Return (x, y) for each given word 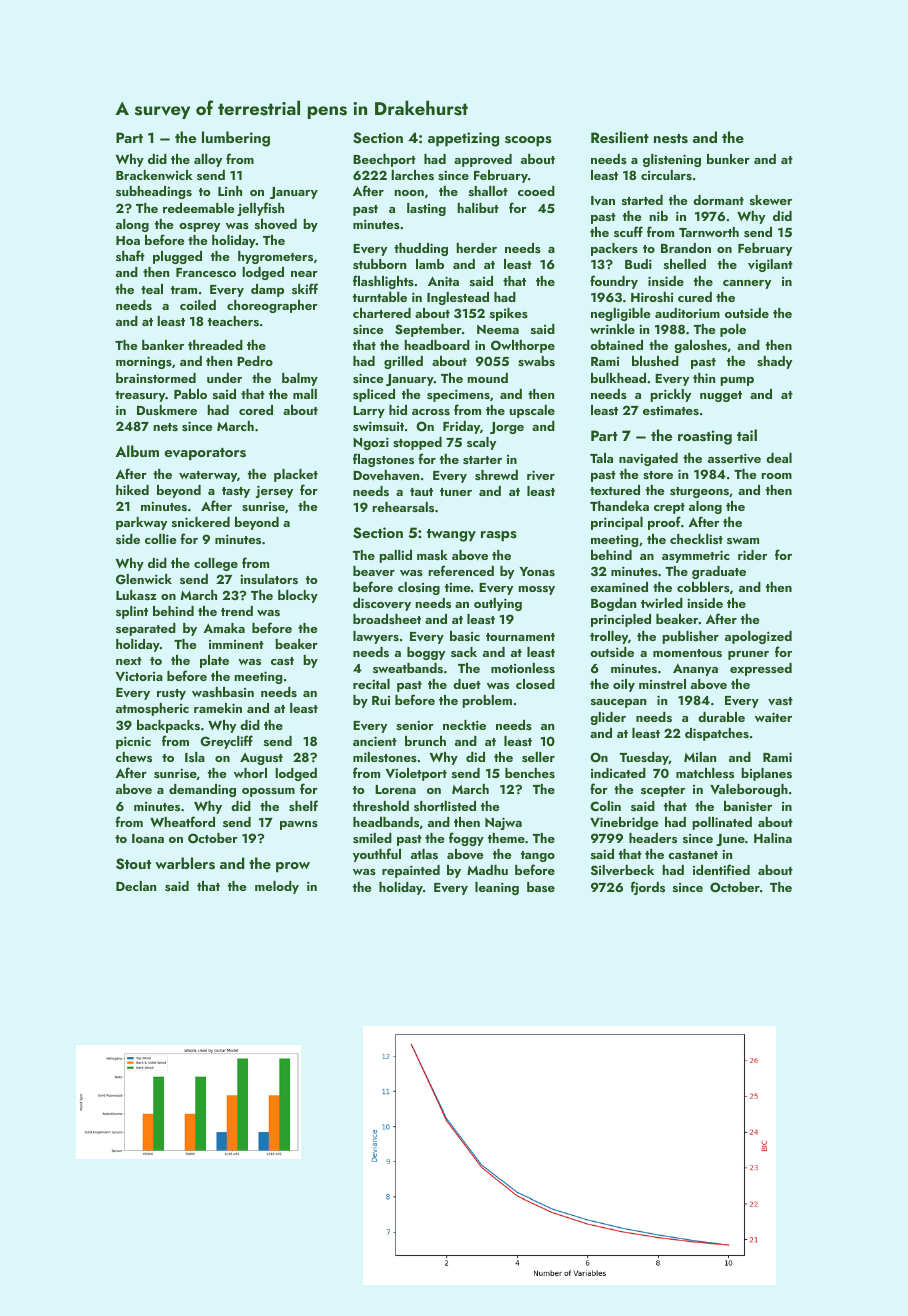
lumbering (236, 139)
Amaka (224, 628)
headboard (437, 345)
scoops (528, 141)
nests (671, 139)
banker (163, 345)
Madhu (487, 870)
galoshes (700, 346)
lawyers (376, 637)
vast (780, 701)
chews (134, 757)
